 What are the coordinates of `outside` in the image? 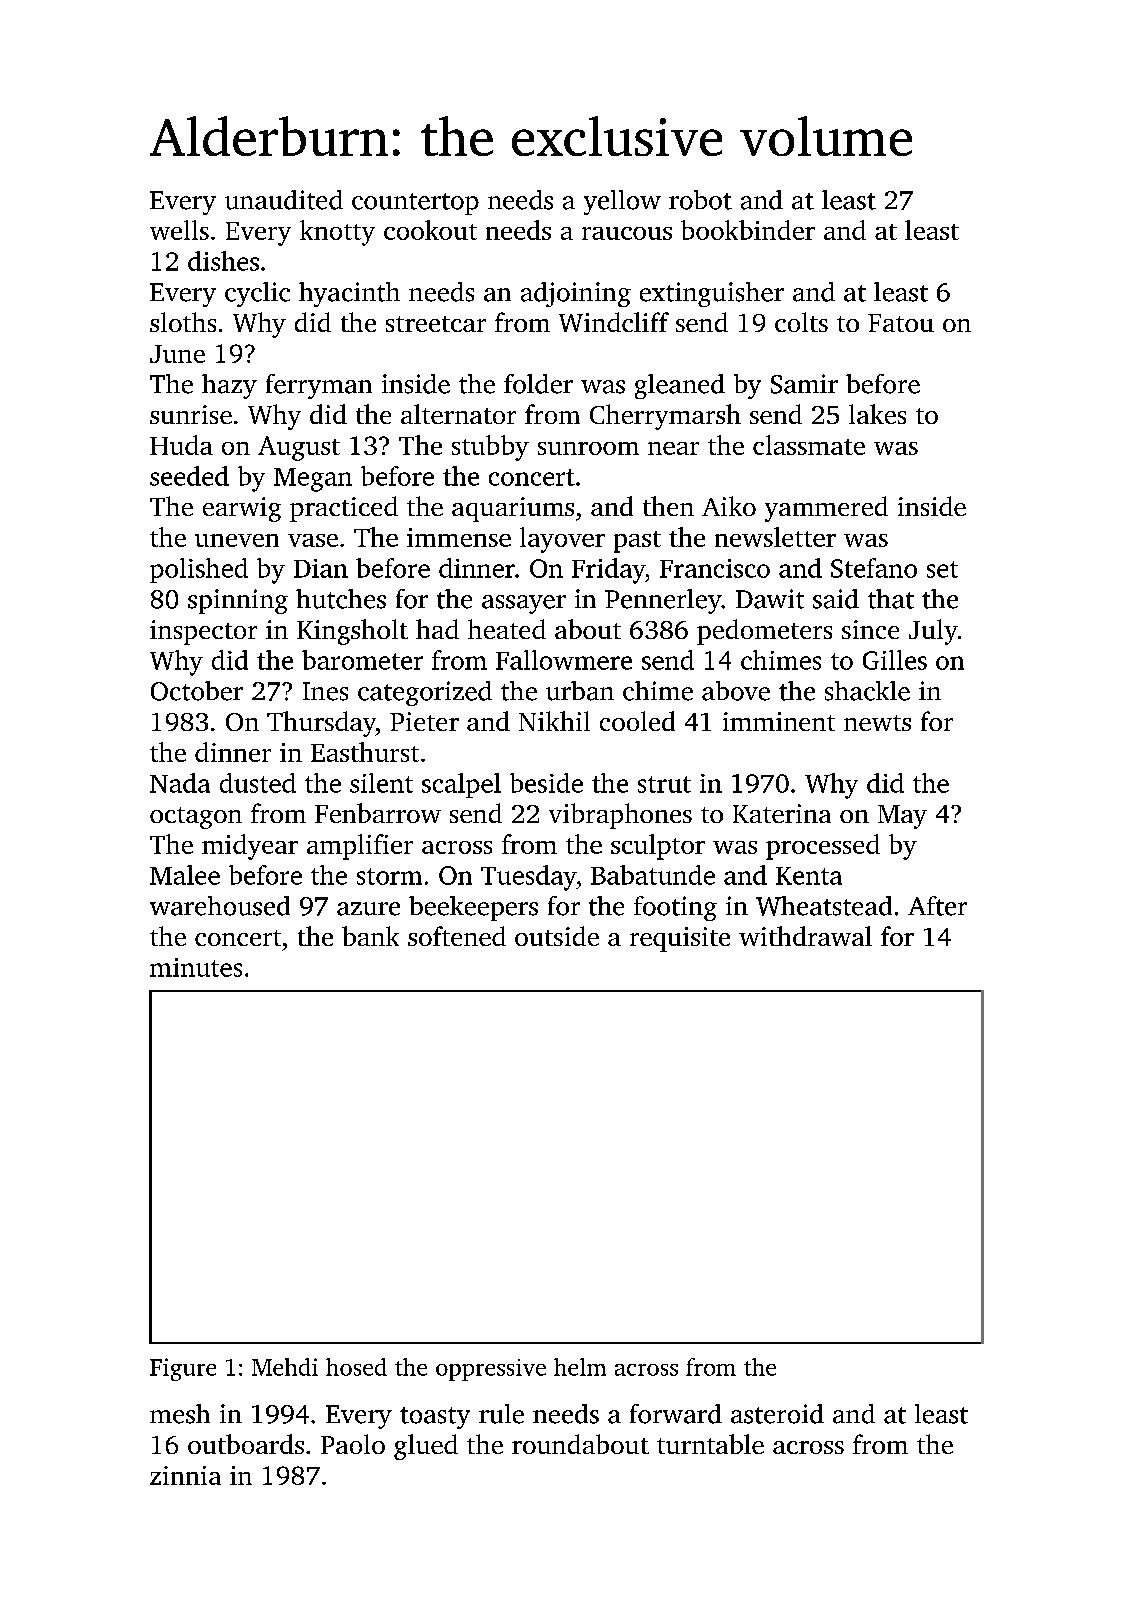 It's located at (557, 936).
